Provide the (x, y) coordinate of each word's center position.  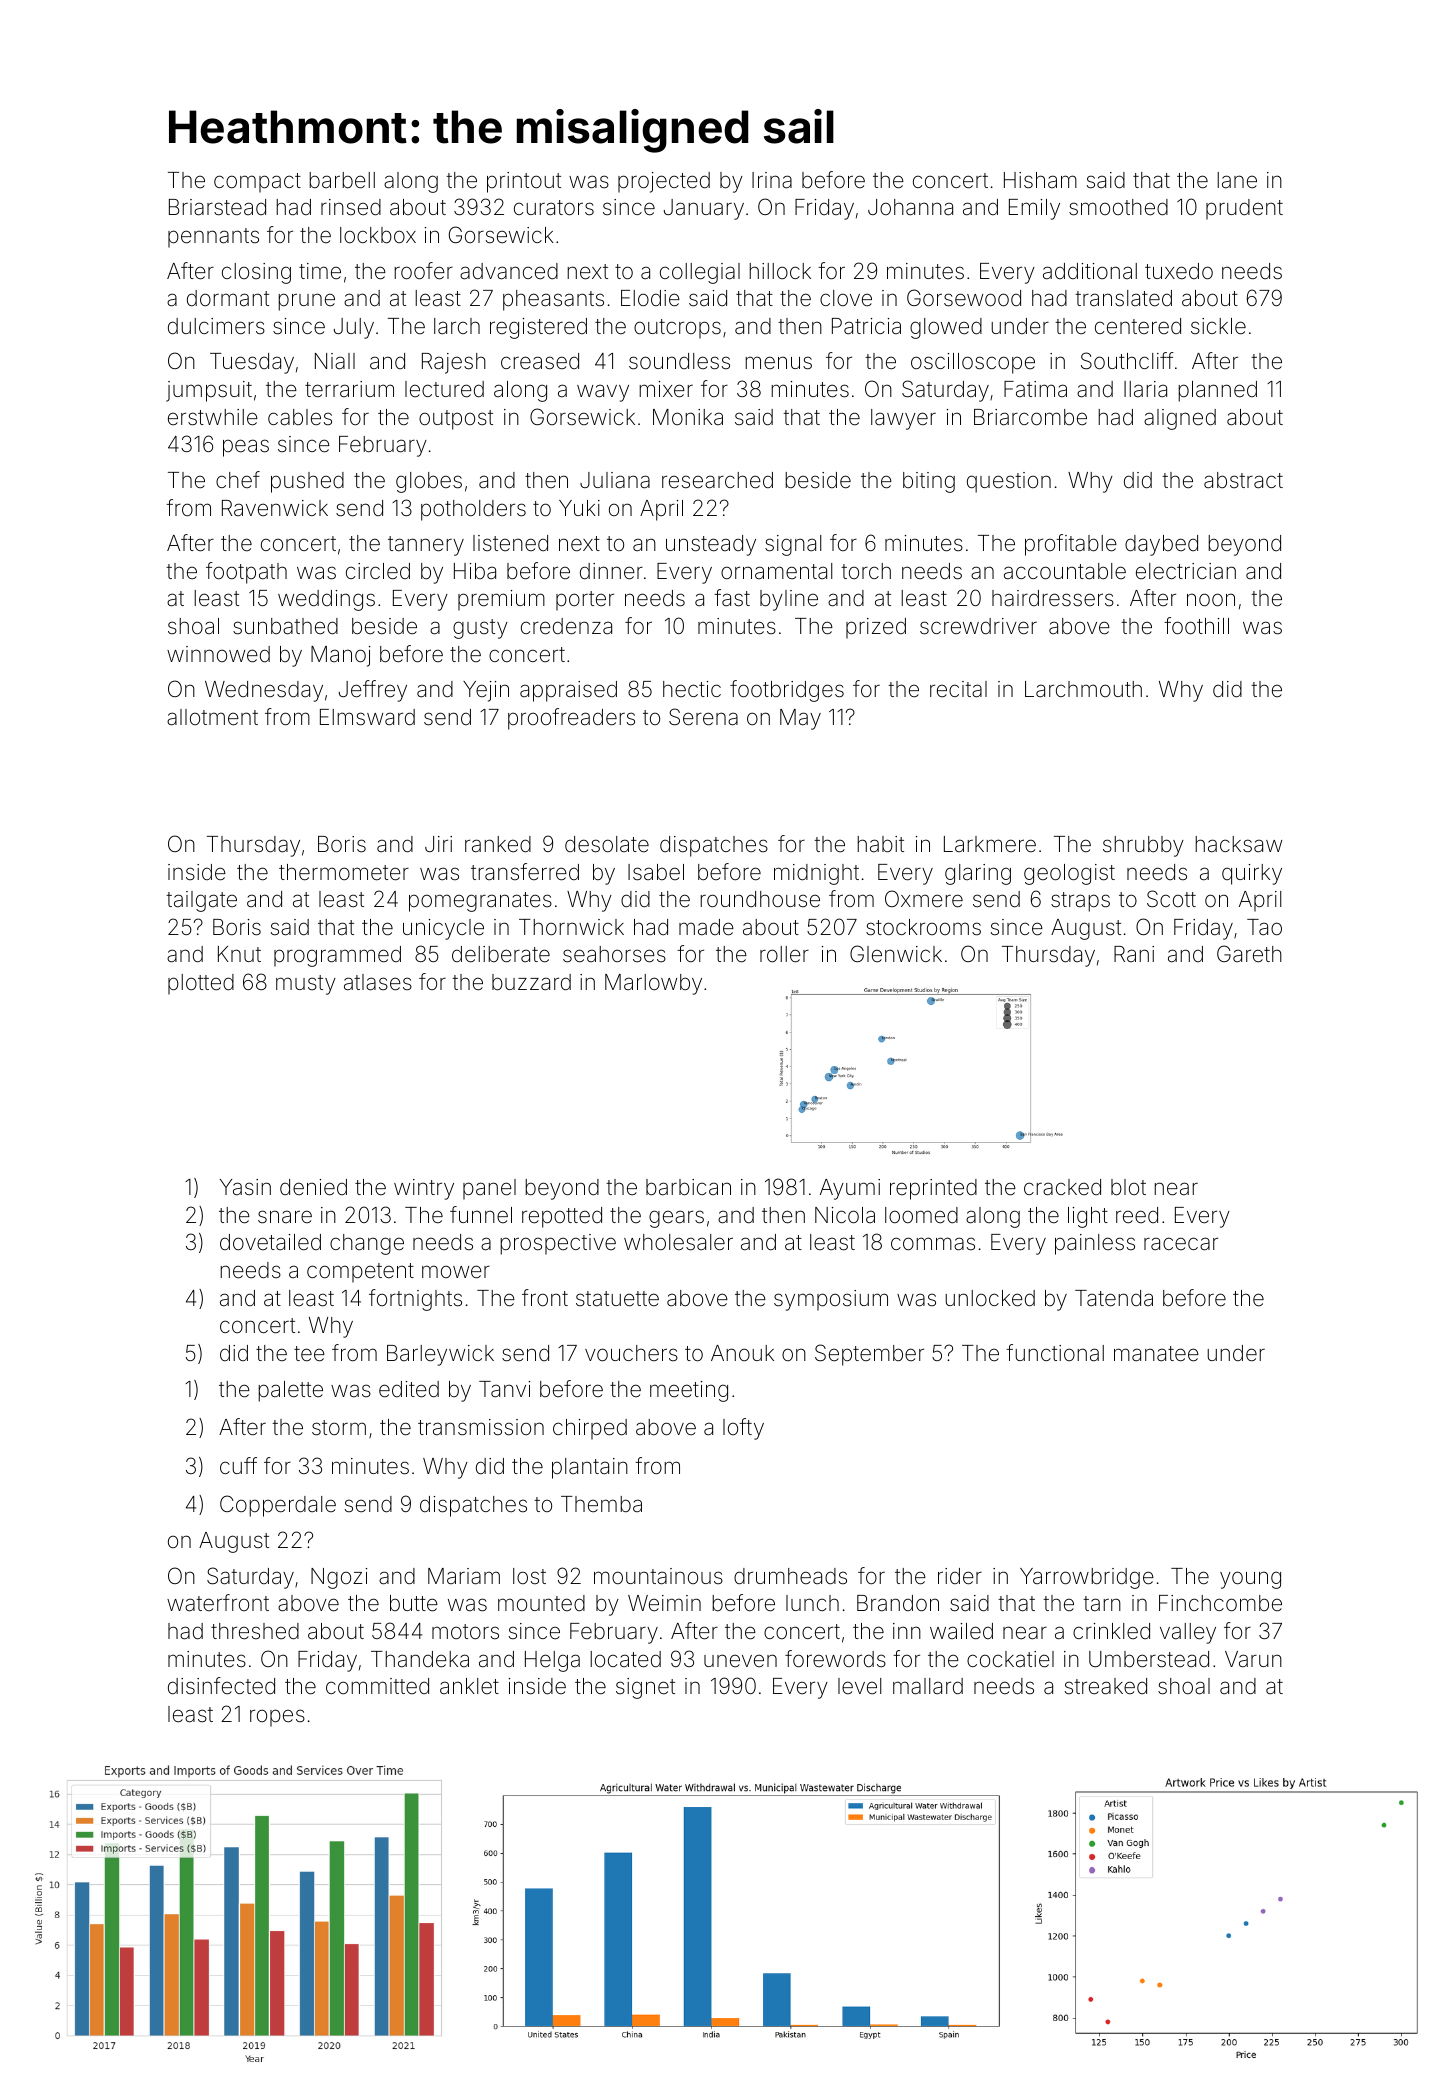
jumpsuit (209, 391)
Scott (1171, 899)
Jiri (438, 844)
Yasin (245, 1187)
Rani (1134, 954)
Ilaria (1145, 389)
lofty (743, 1429)
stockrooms (923, 927)
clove (846, 298)
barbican (688, 1187)
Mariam (464, 1576)
